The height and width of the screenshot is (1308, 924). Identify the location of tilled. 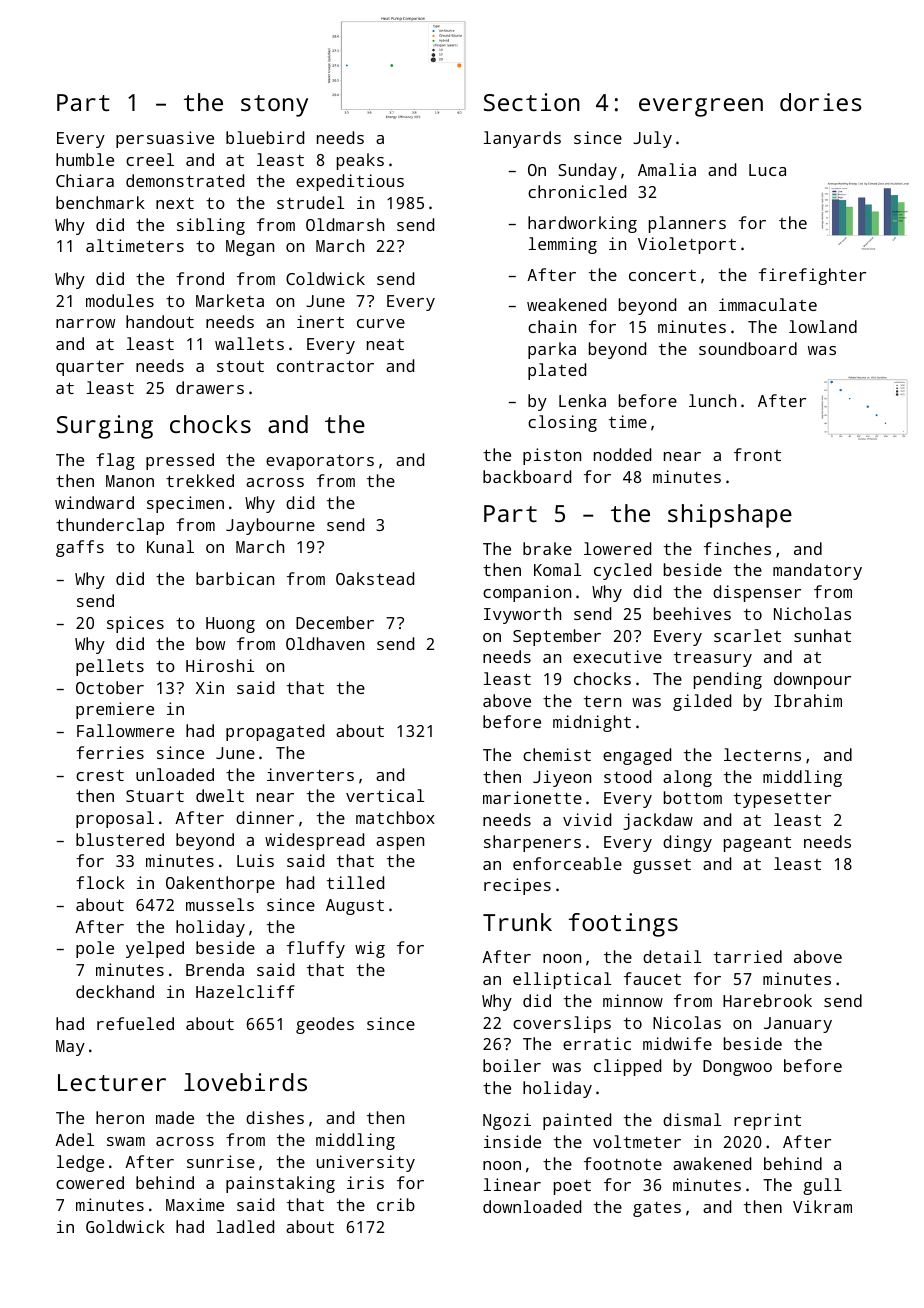
(355, 882).
